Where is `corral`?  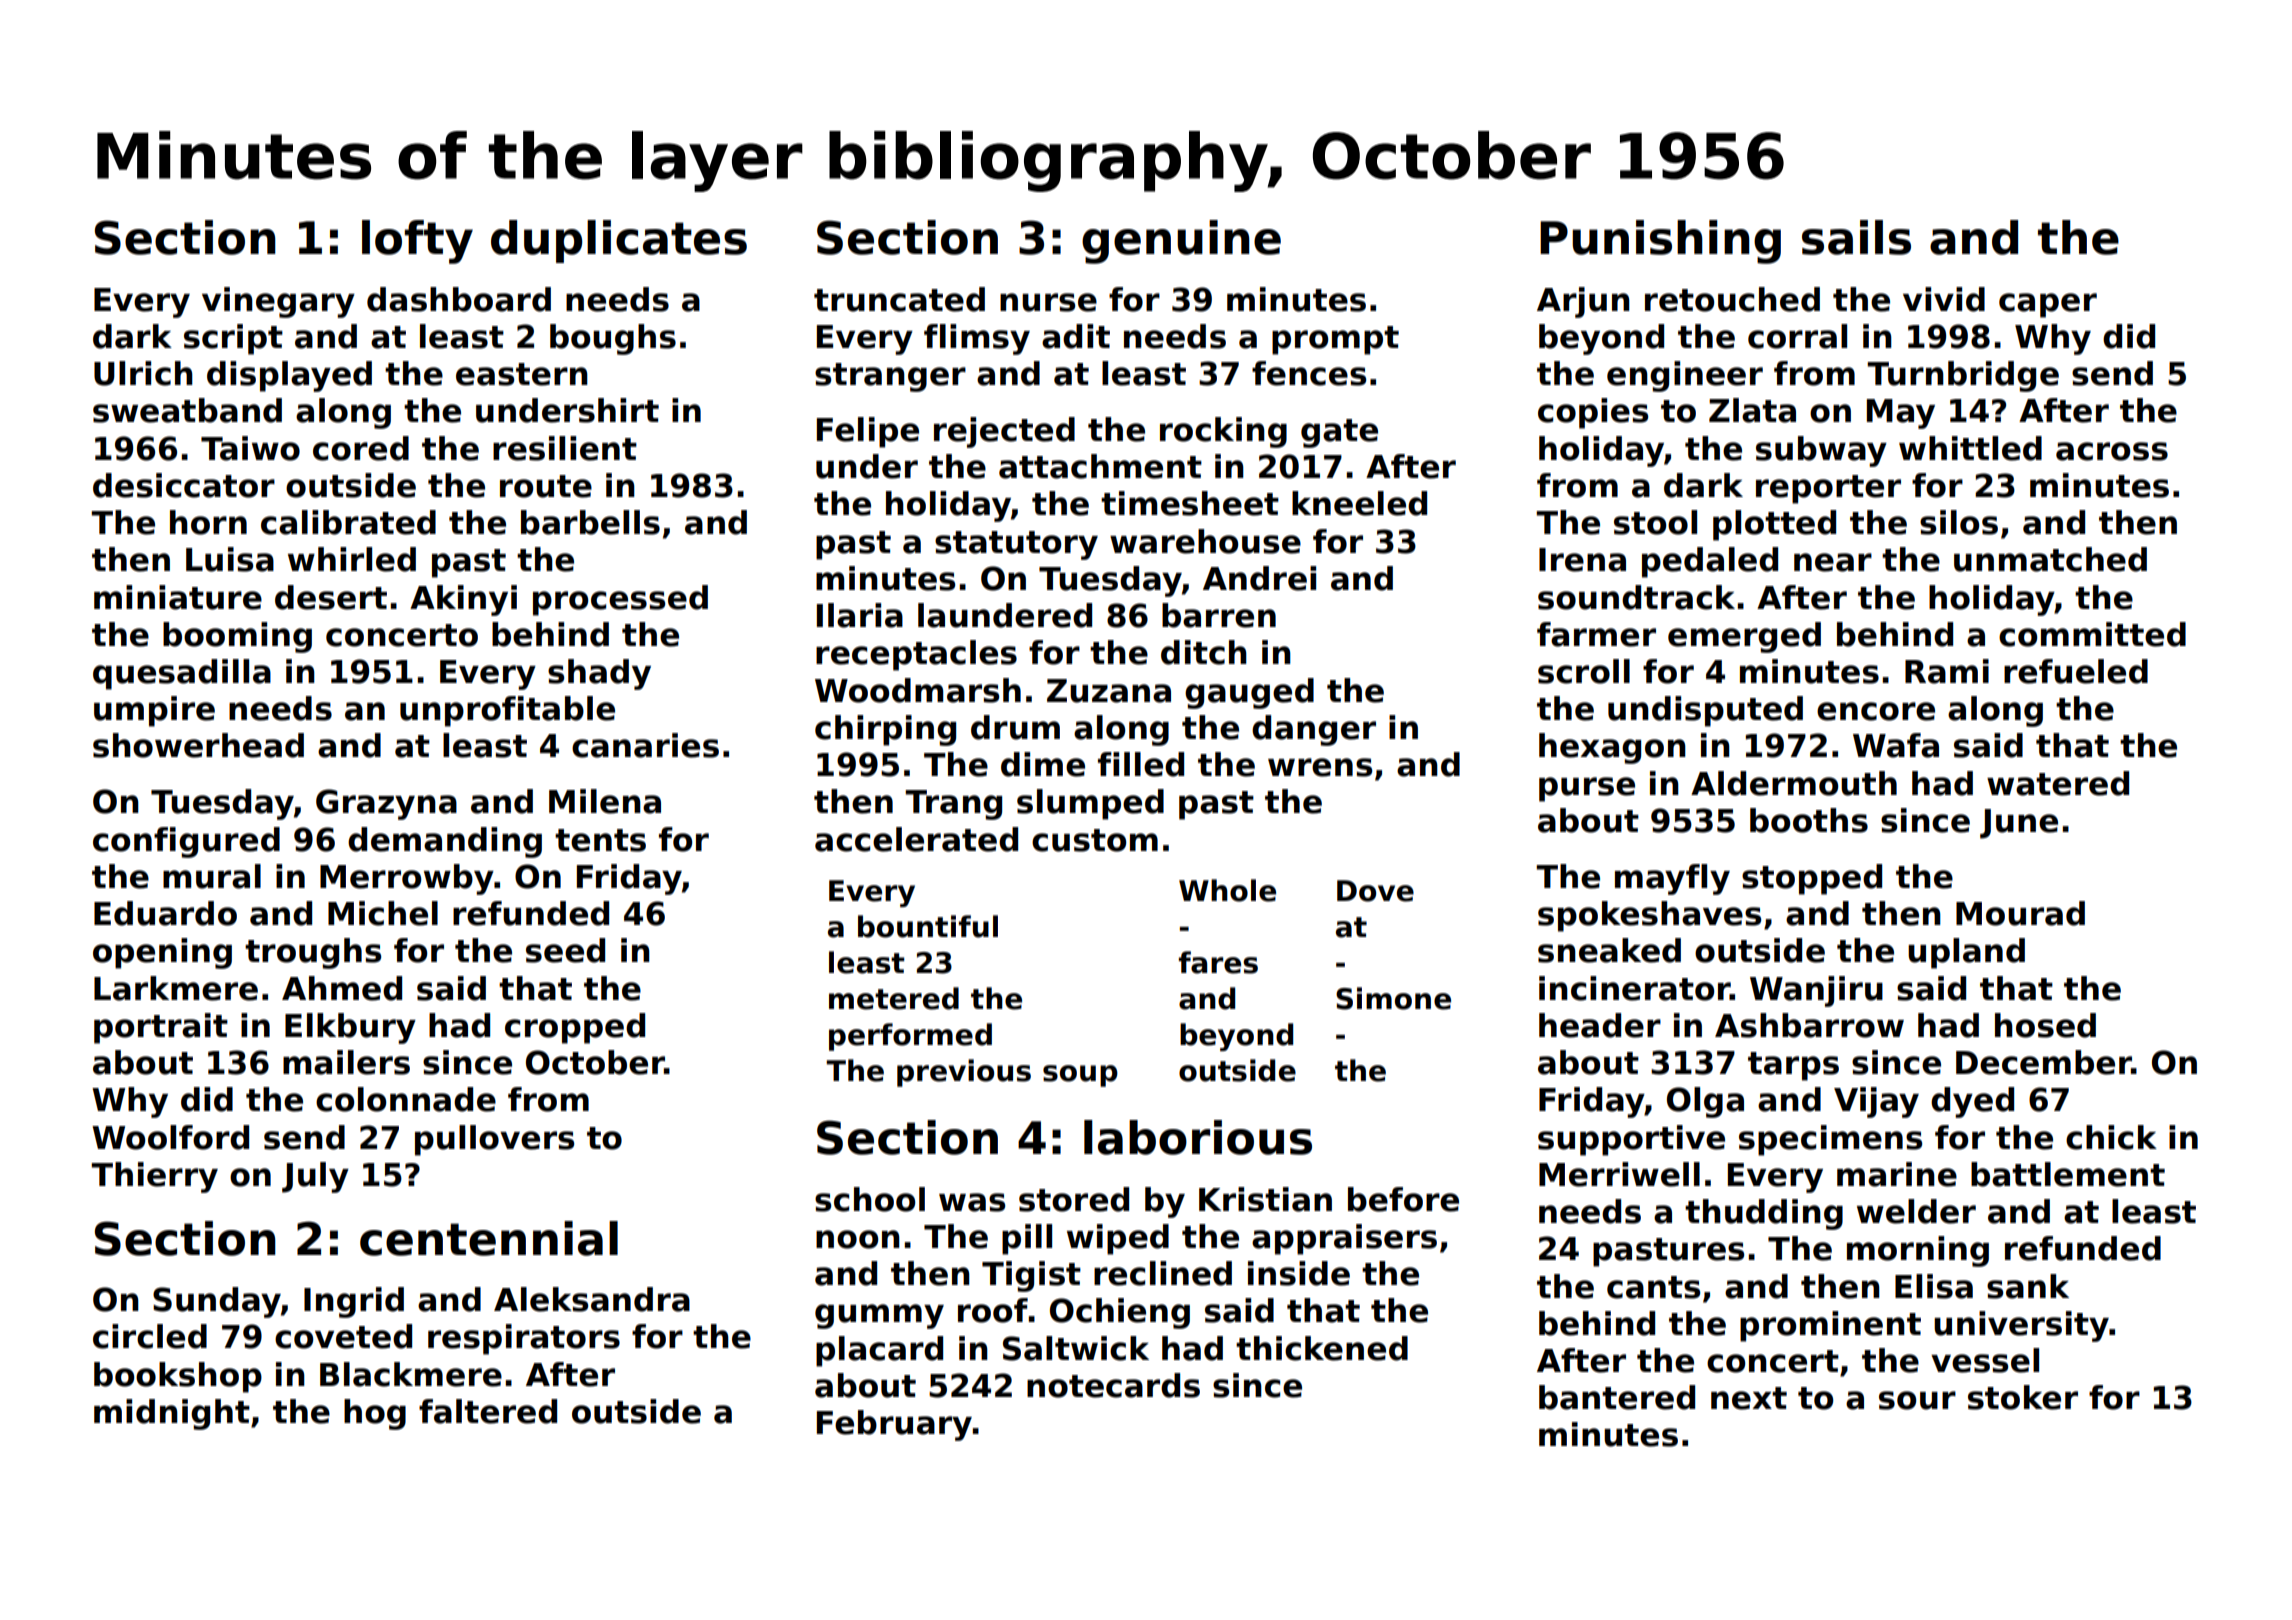 corral is located at coordinates (1797, 336).
